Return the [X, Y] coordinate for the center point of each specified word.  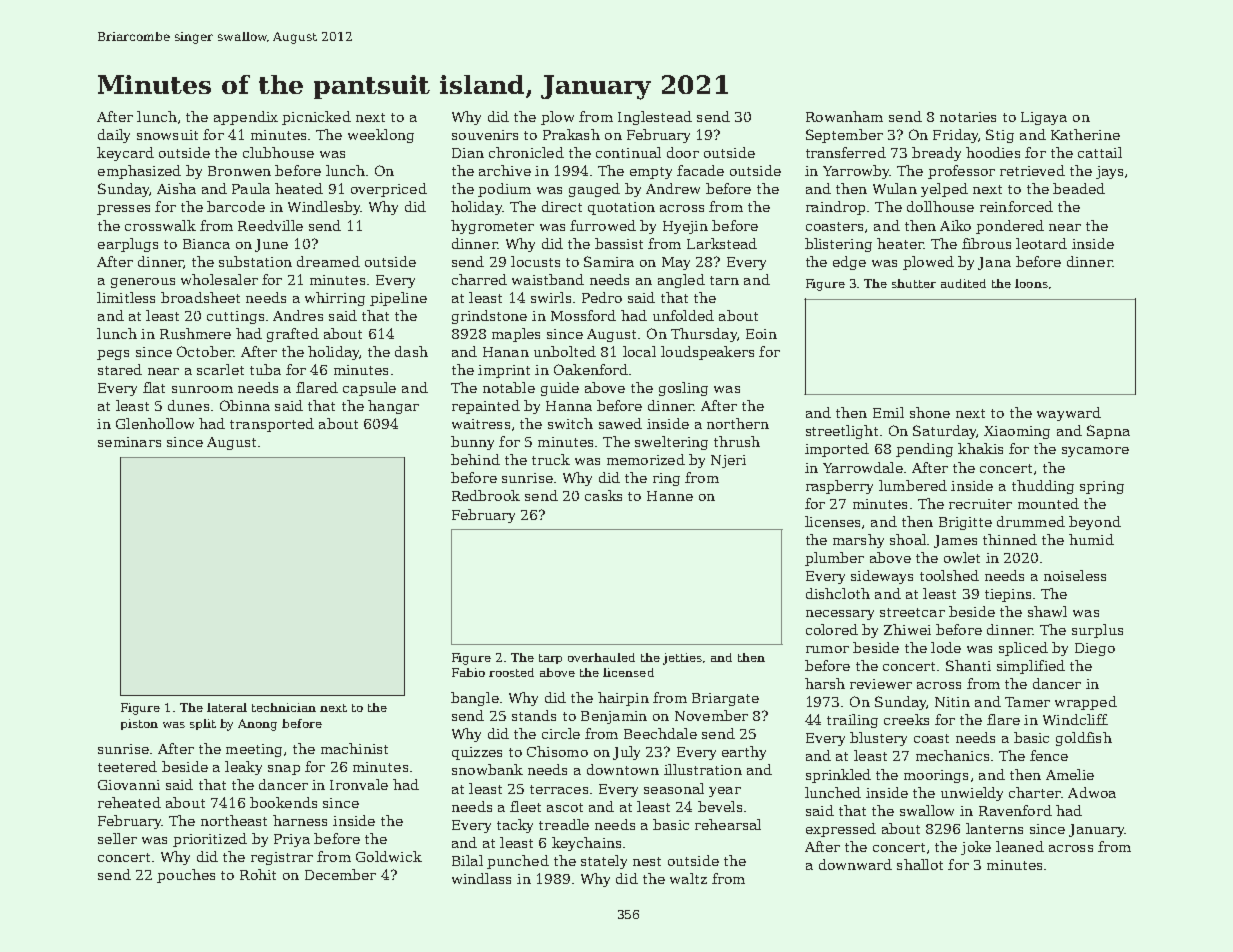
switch [570, 423]
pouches [186, 876]
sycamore [1095, 452]
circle [561, 733]
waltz [688, 878]
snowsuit [167, 135]
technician [284, 707]
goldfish [1084, 739]
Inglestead [655, 118]
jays [1109, 172]
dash [411, 351]
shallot [920, 864]
